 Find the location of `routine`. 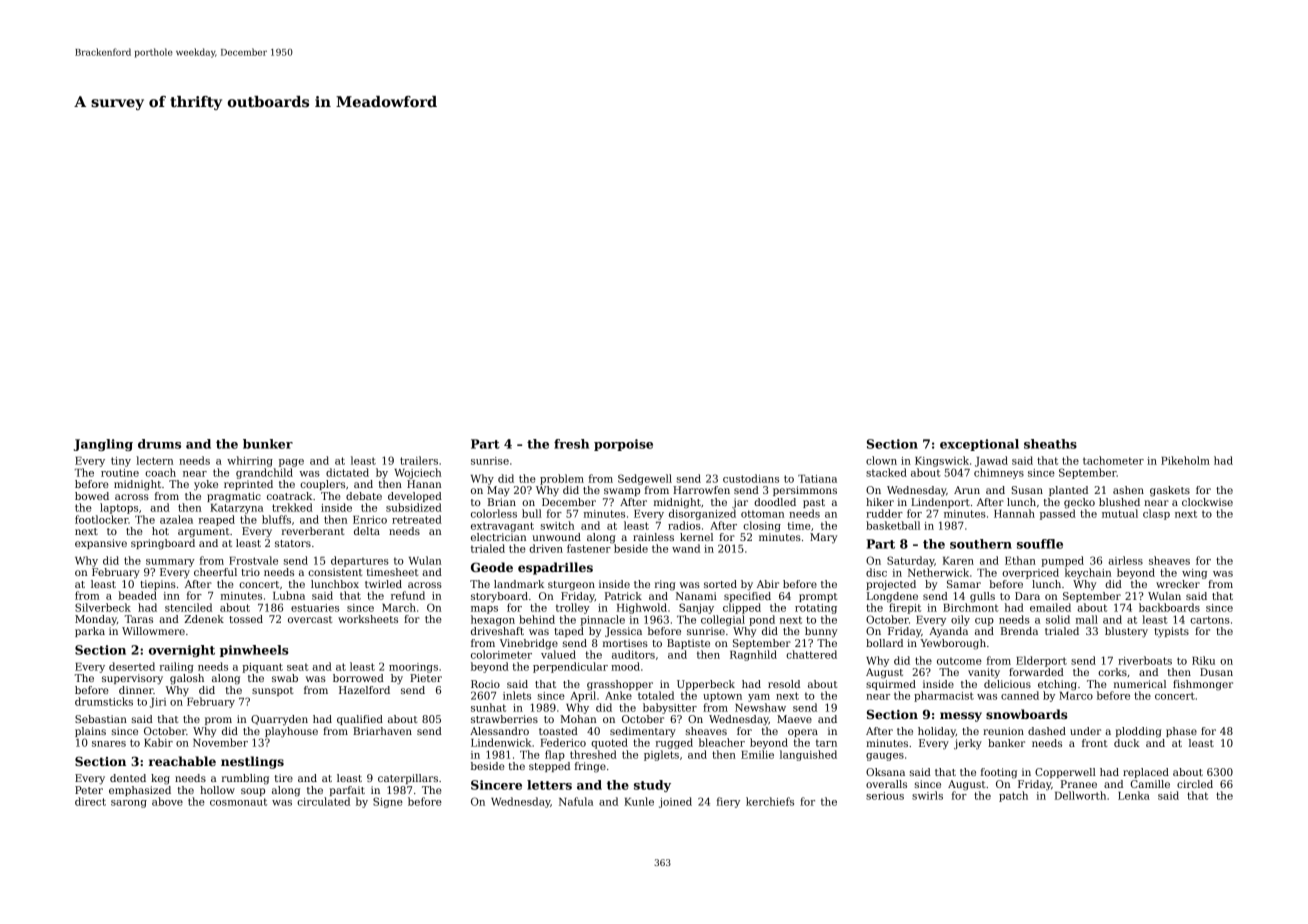

routine is located at coordinates (120, 473).
